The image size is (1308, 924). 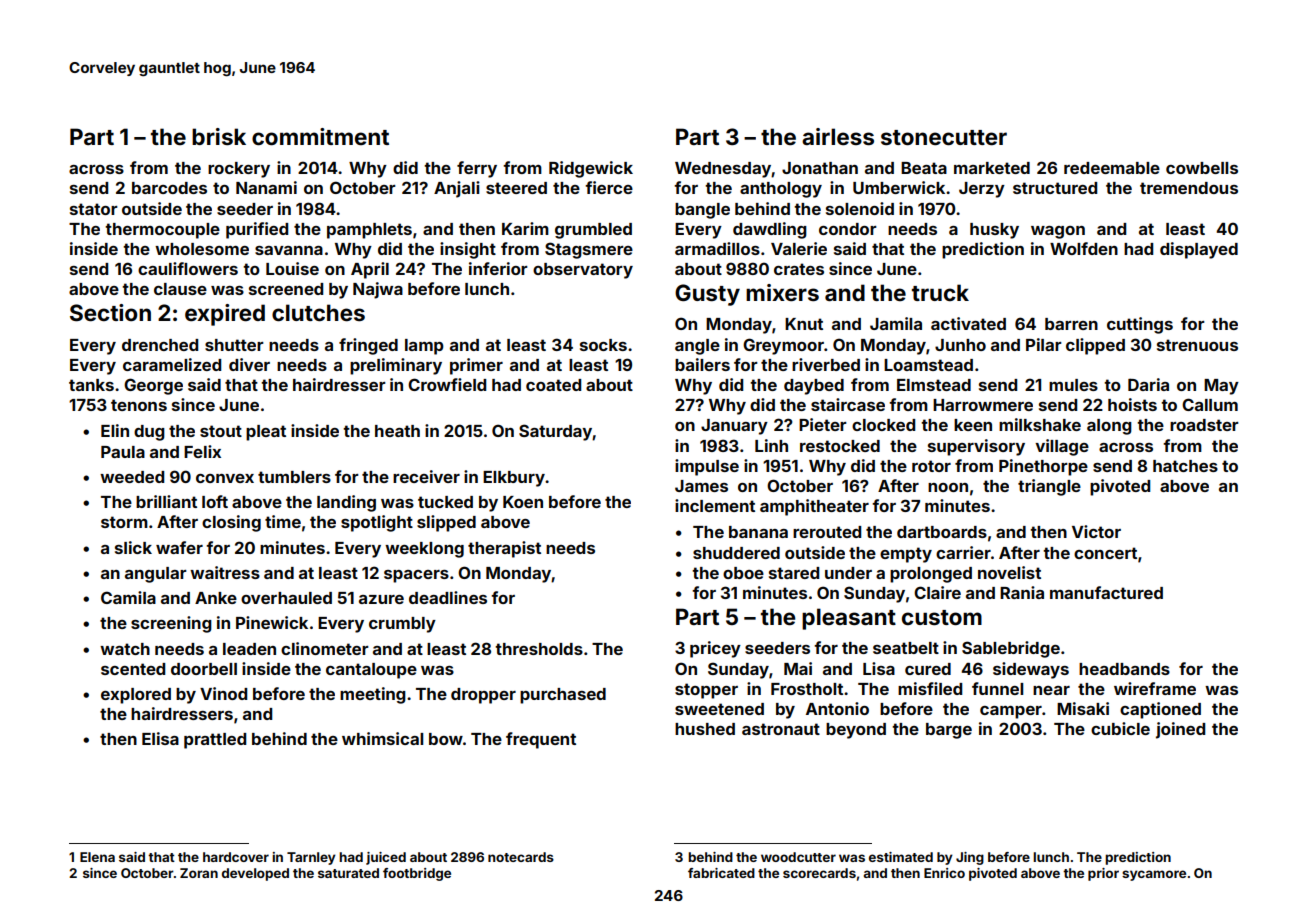 I want to click on heath, so click(x=397, y=431).
